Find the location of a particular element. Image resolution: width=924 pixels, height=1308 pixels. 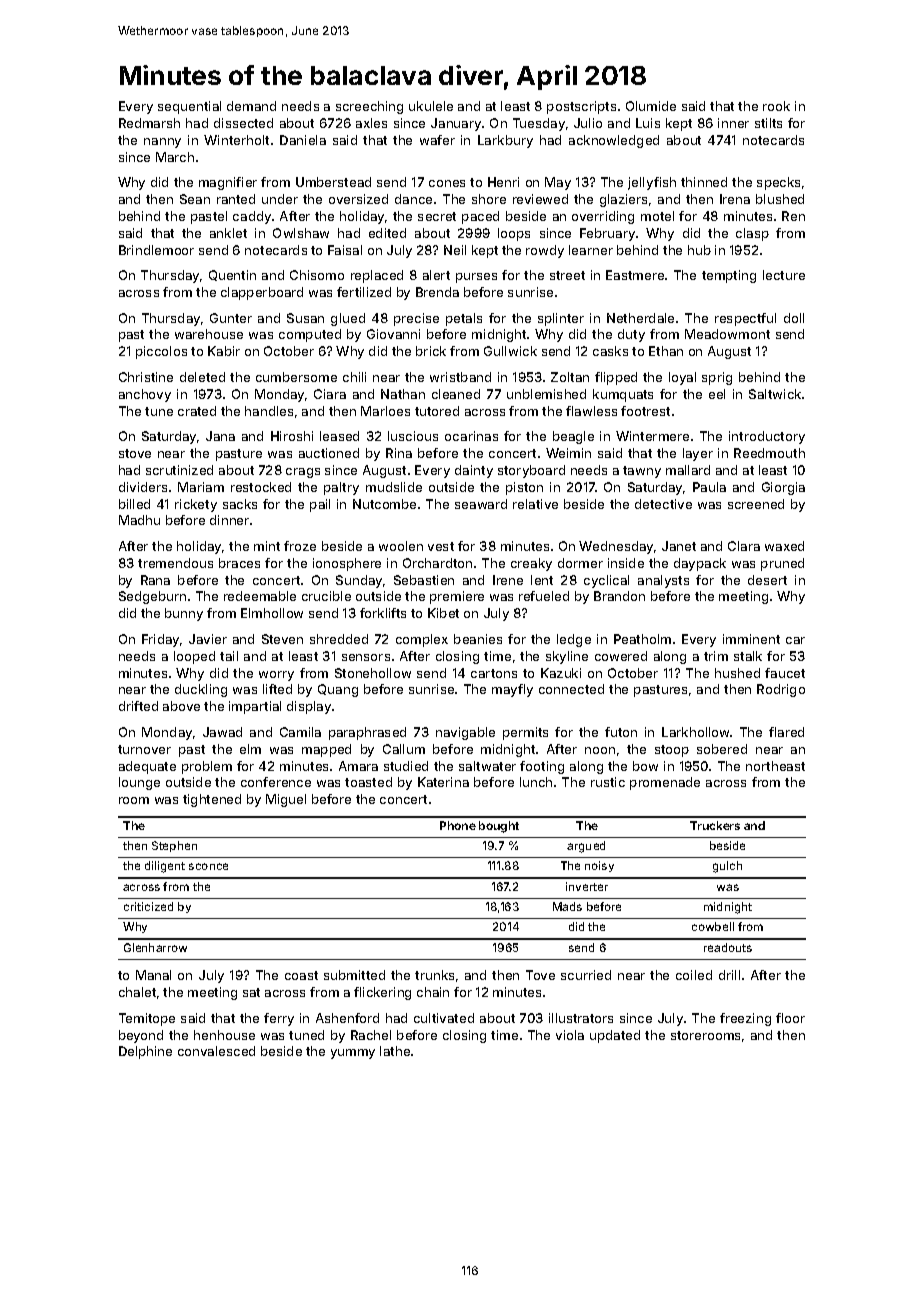

Olumide is located at coordinates (651, 106).
